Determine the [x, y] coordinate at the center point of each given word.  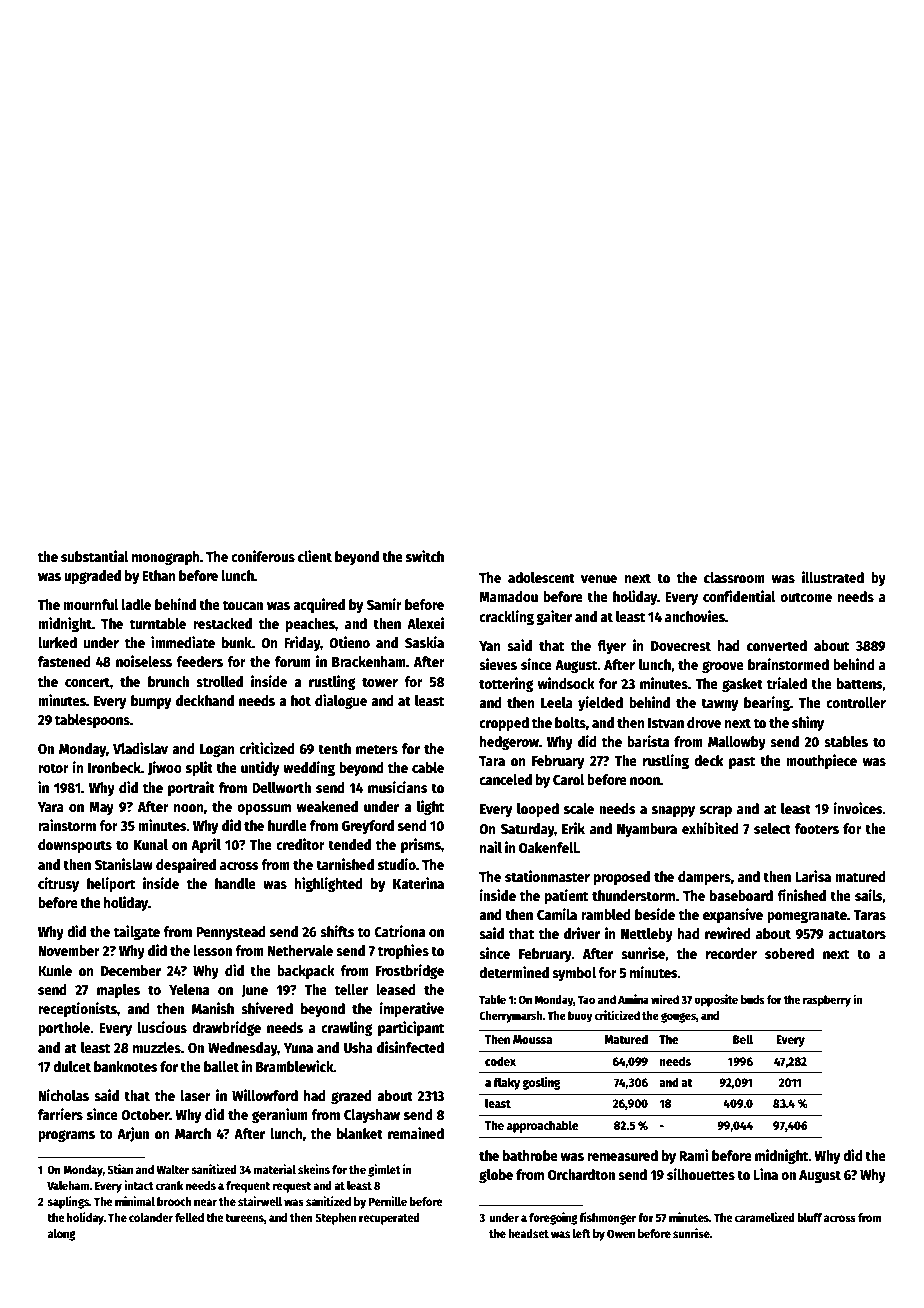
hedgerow [509, 743]
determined [514, 972]
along [62, 1235]
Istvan [666, 723]
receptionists [77, 1009]
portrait [191, 788]
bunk [237, 642]
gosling [541, 1083]
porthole [64, 1029]
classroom [734, 577]
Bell [743, 1039]
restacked [222, 623]
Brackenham [369, 661]
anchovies [695, 616]
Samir [384, 604]
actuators [857, 934]
